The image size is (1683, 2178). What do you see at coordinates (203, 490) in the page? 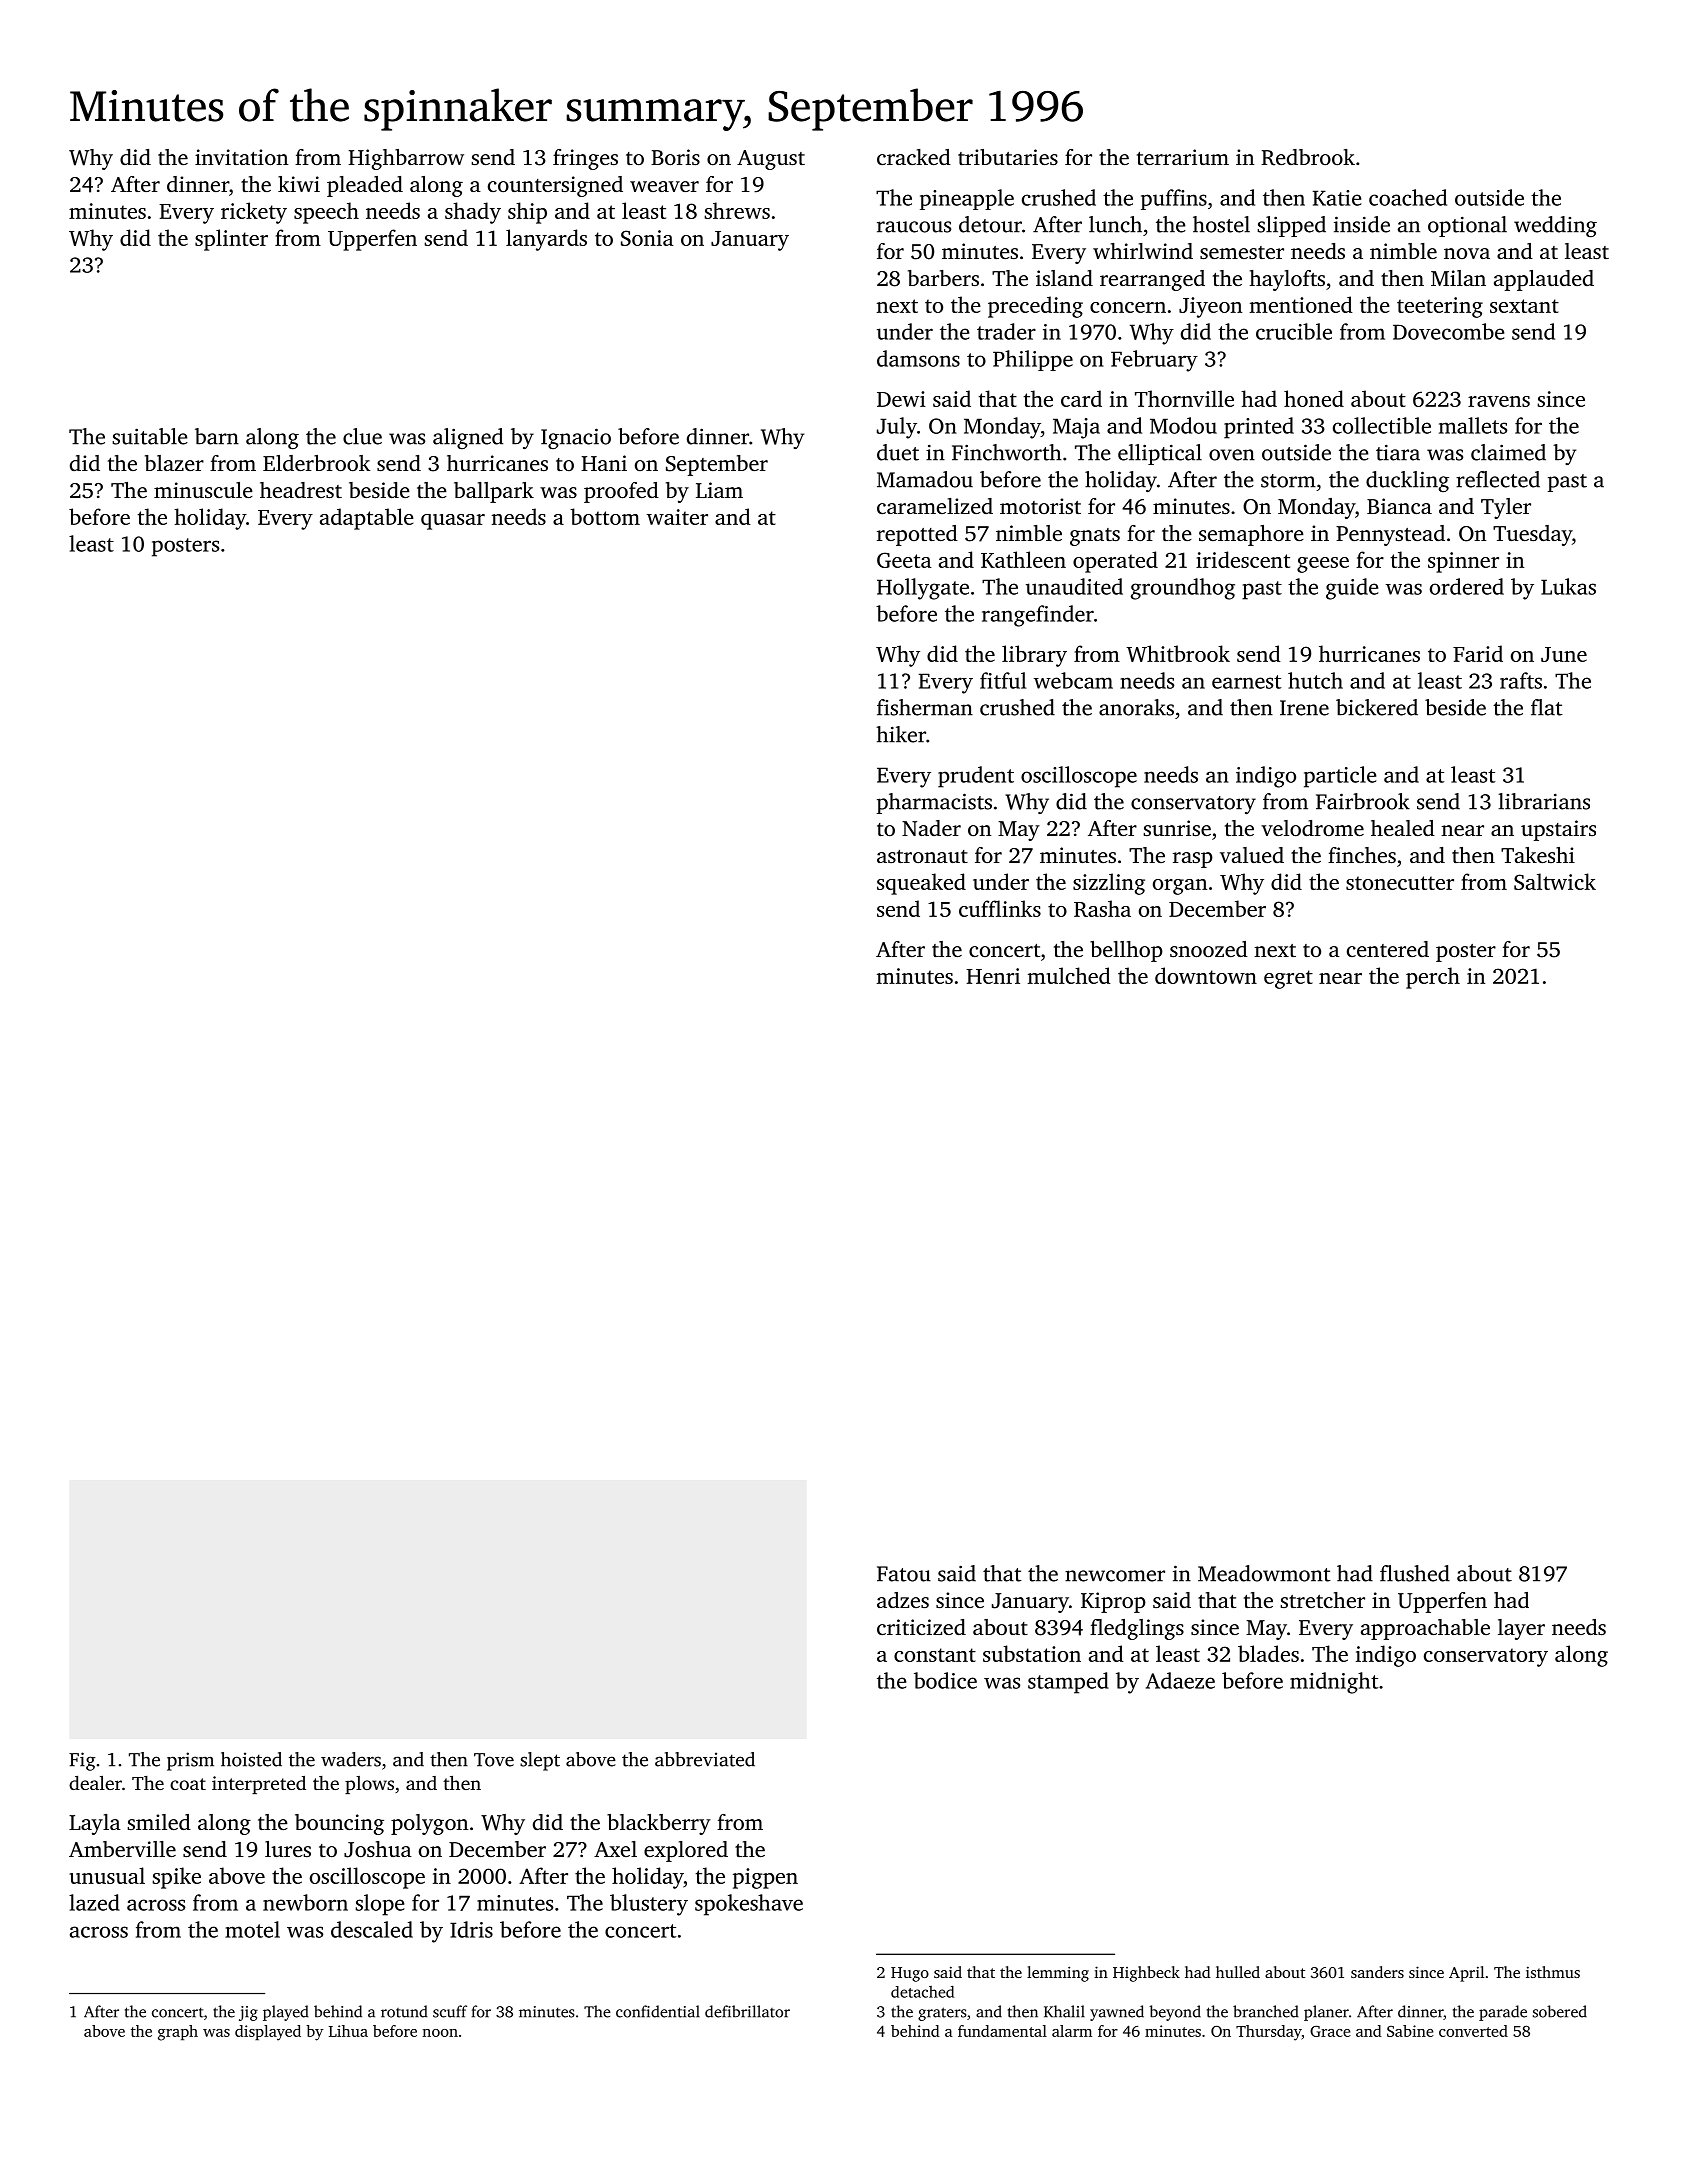
I see `minuscule` at bounding box center [203, 490].
